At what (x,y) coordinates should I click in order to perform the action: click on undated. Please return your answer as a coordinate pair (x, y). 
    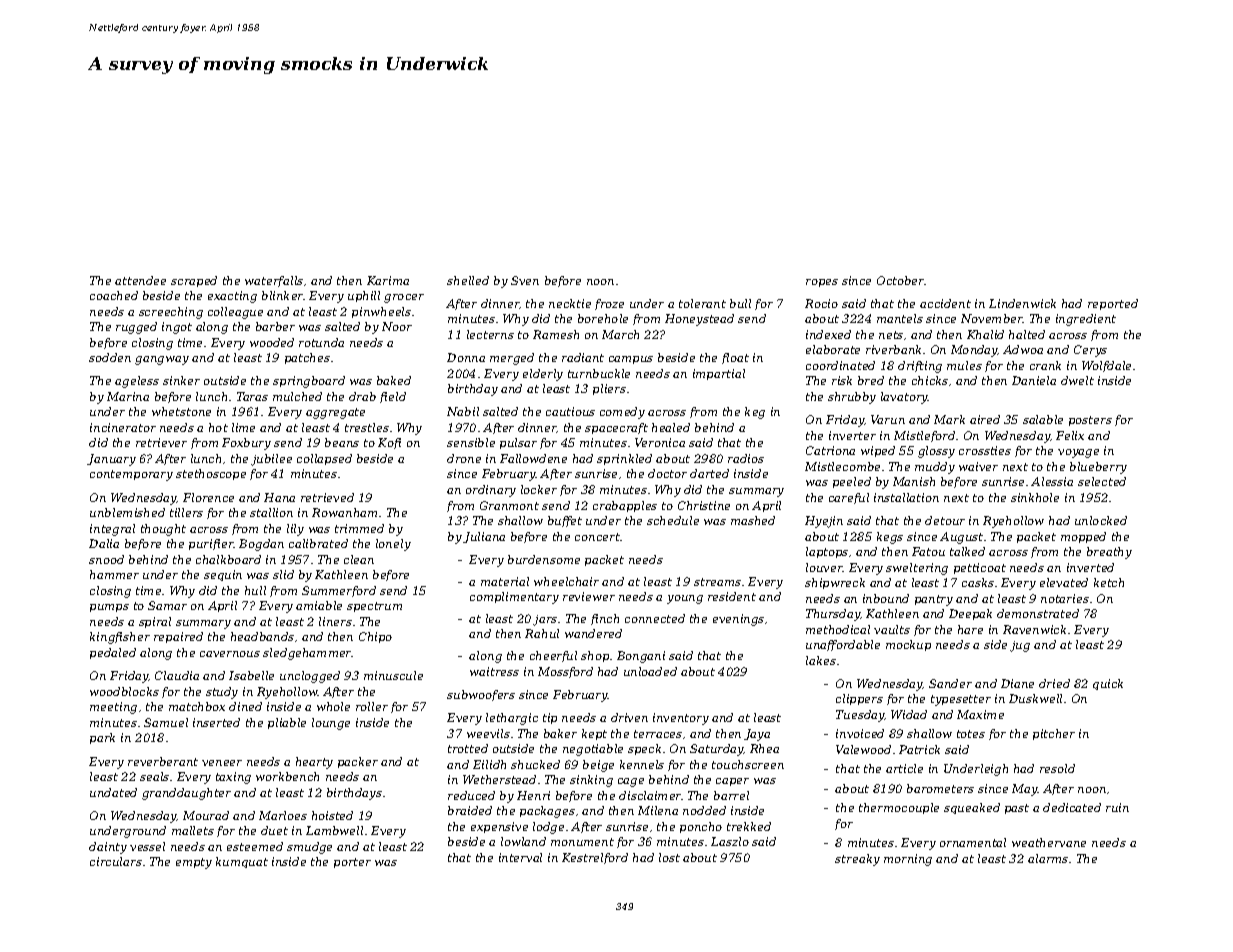
    Looking at the image, I should click on (113, 792).
